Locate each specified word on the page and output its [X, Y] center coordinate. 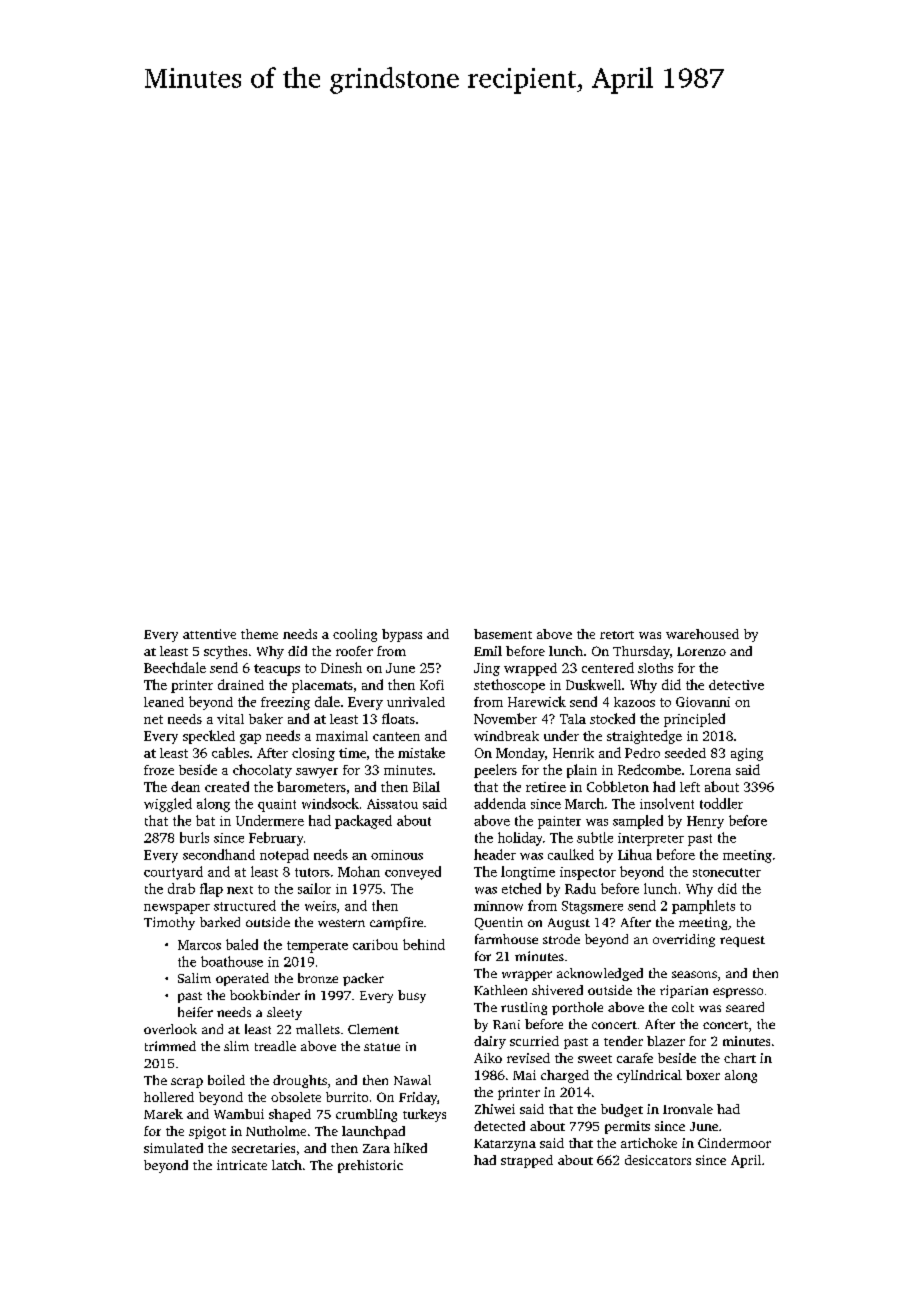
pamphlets [703, 907]
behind [424, 944]
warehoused [702, 634]
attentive [209, 634]
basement [503, 634]
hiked [410, 1148]
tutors [312, 872]
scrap [187, 1083]
